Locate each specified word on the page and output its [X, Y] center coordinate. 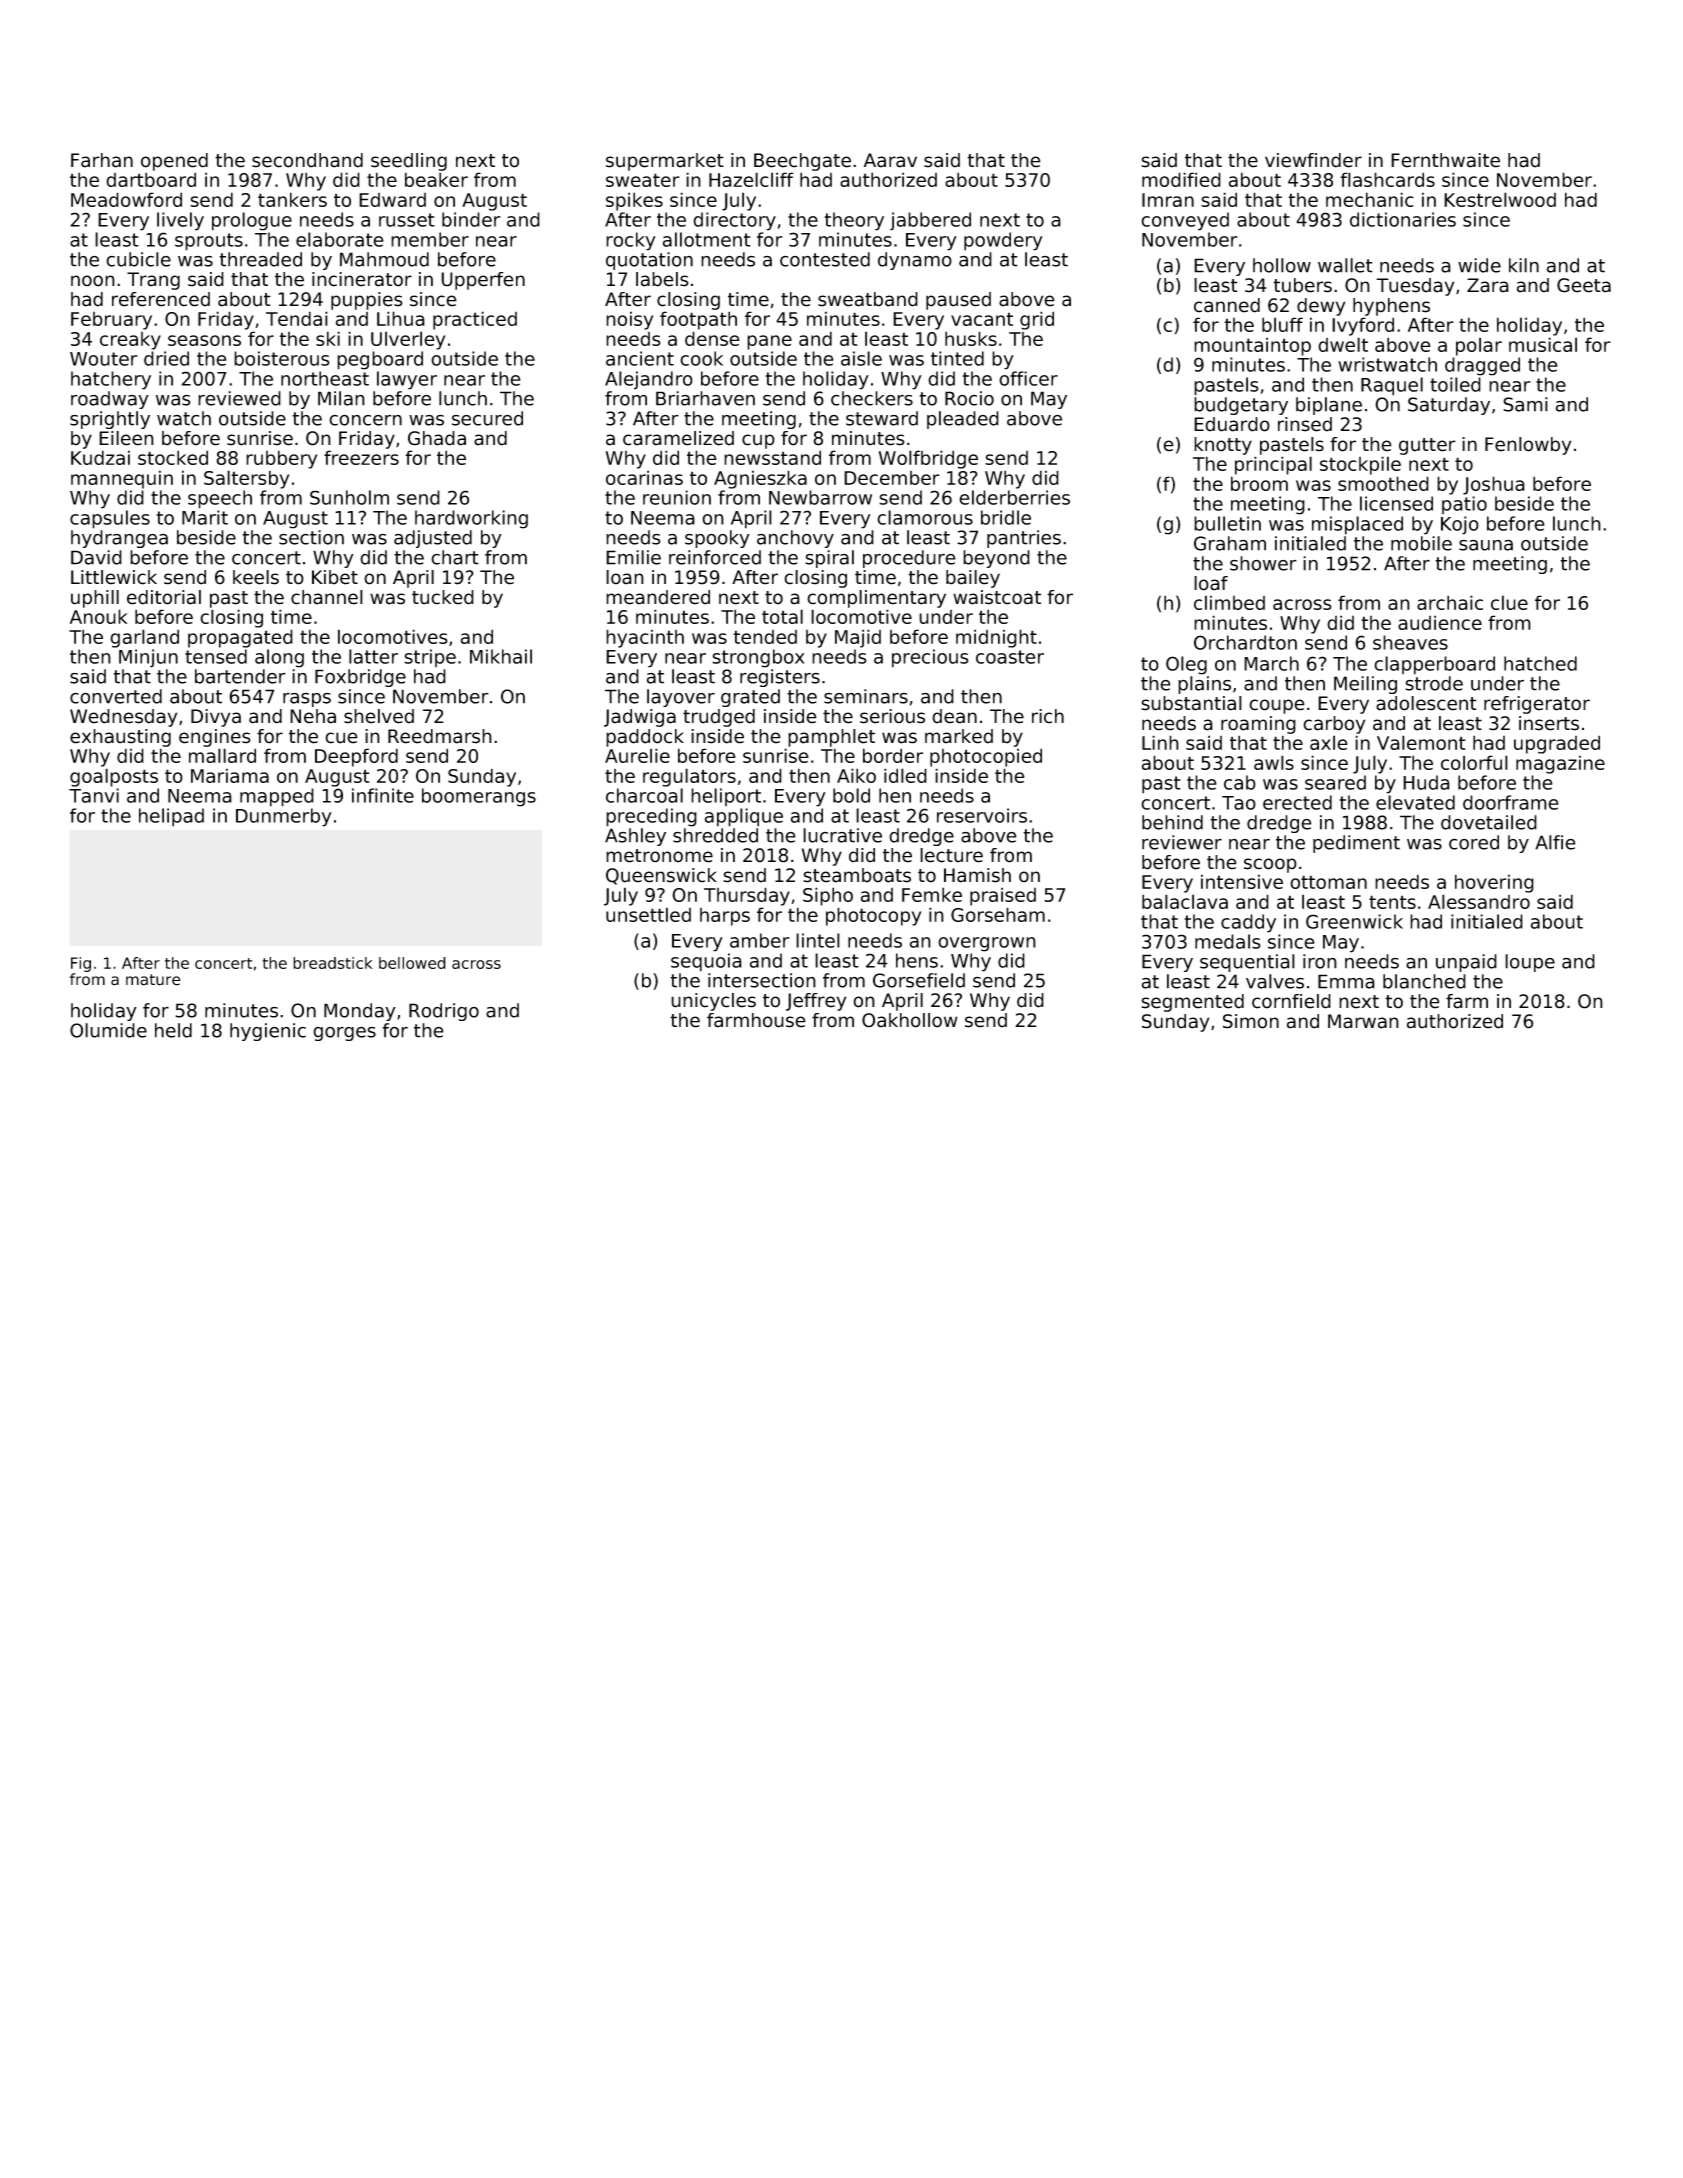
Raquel [1392, 386]
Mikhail [501, 656]
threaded [260, 259]
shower [1263, 563]
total [782, 616]
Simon [1251, 1021]
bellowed [412, 963]
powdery [1003, 241]
